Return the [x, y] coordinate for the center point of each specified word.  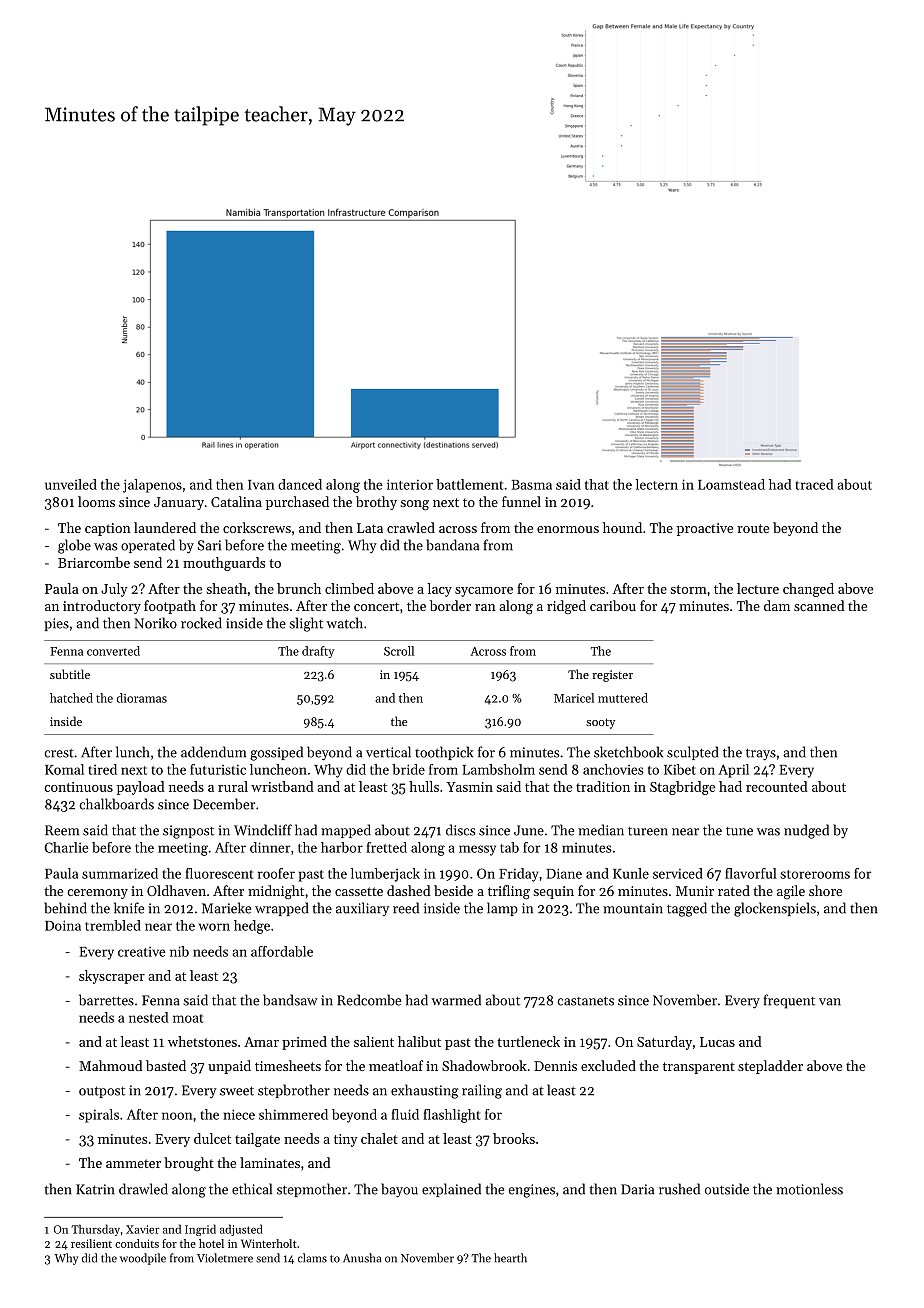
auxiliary [362, 909]
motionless [809, 1189]
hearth [510, 1258]
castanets [586, 1001]
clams [312, 1258]
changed [808, 590]
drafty [318, 652]
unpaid [229, 1067]
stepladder [770, 1067]
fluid [405, 1114]
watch [344, 623]
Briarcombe [94, 562]
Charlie [66, 847]
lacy [439, 590]
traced [814, 484]
